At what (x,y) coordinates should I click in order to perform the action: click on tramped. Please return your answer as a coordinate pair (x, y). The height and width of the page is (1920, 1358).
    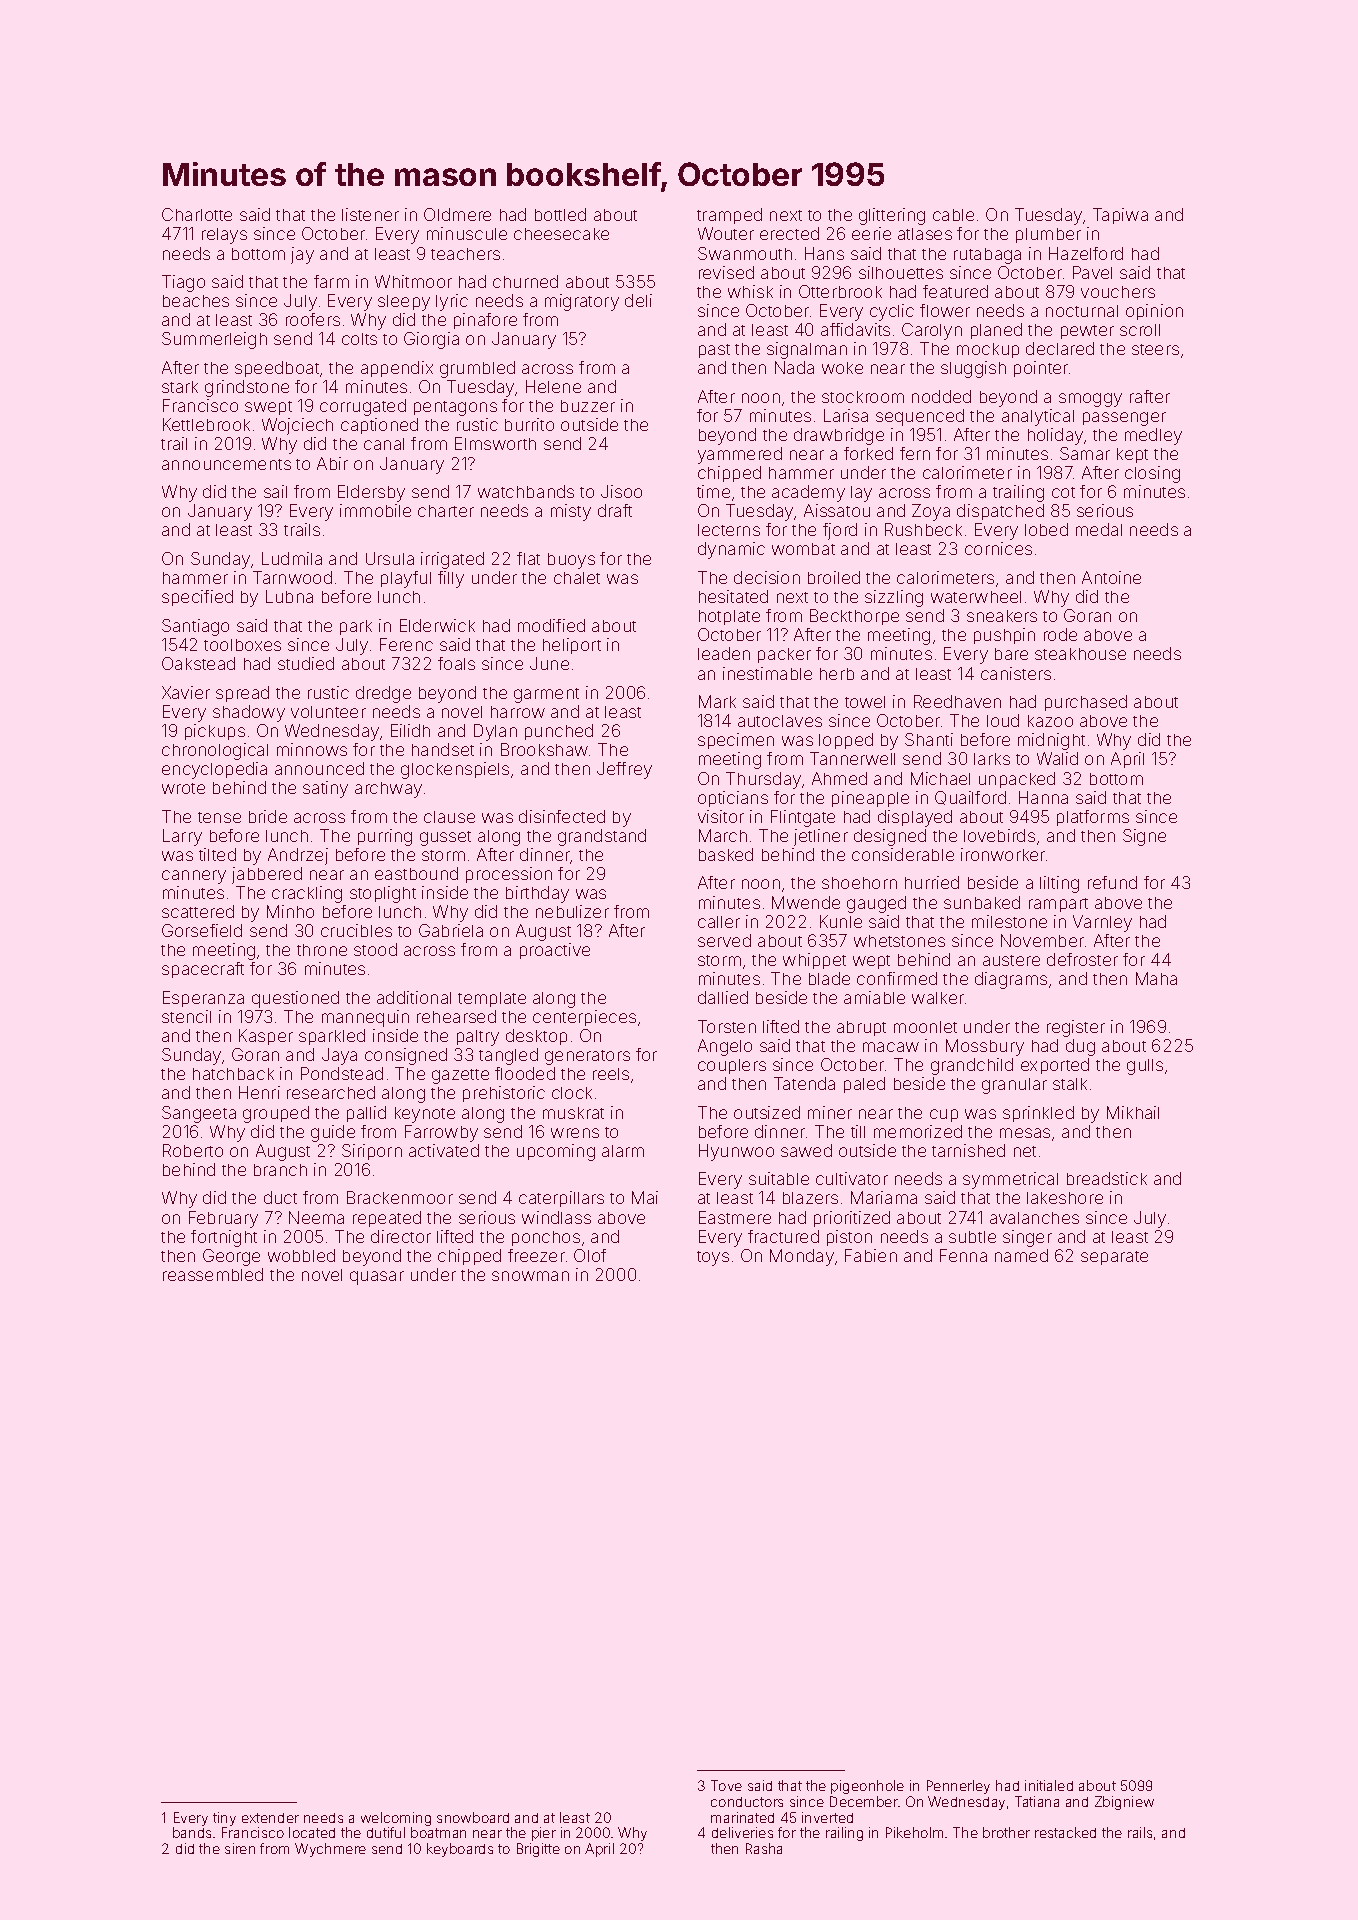
    Looking at the image, I should click on (729, 216).
